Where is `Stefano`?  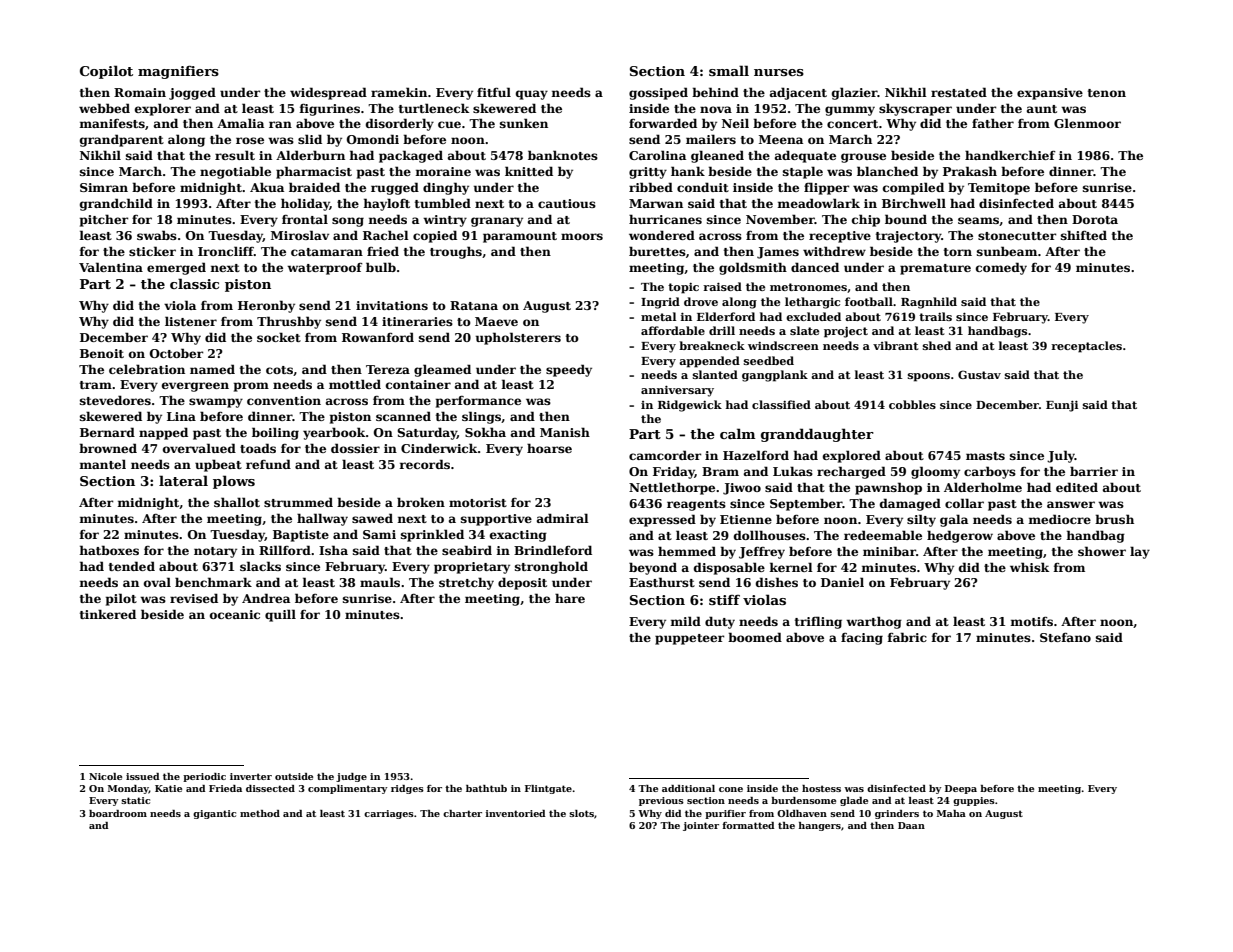
Stefano is located at coordinates (1065, 637).
